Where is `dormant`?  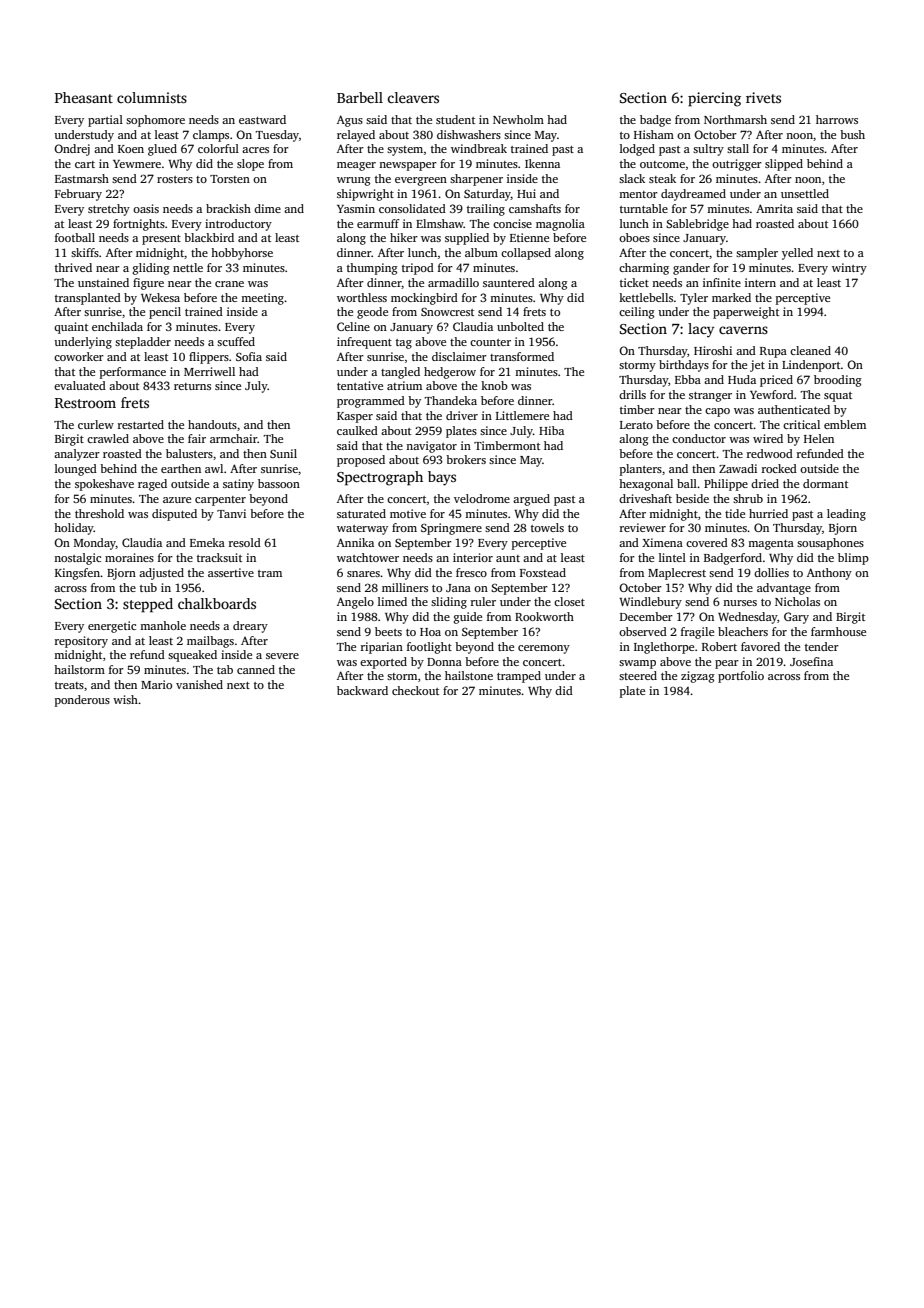
dormant is located at coordinates (825, 483).
